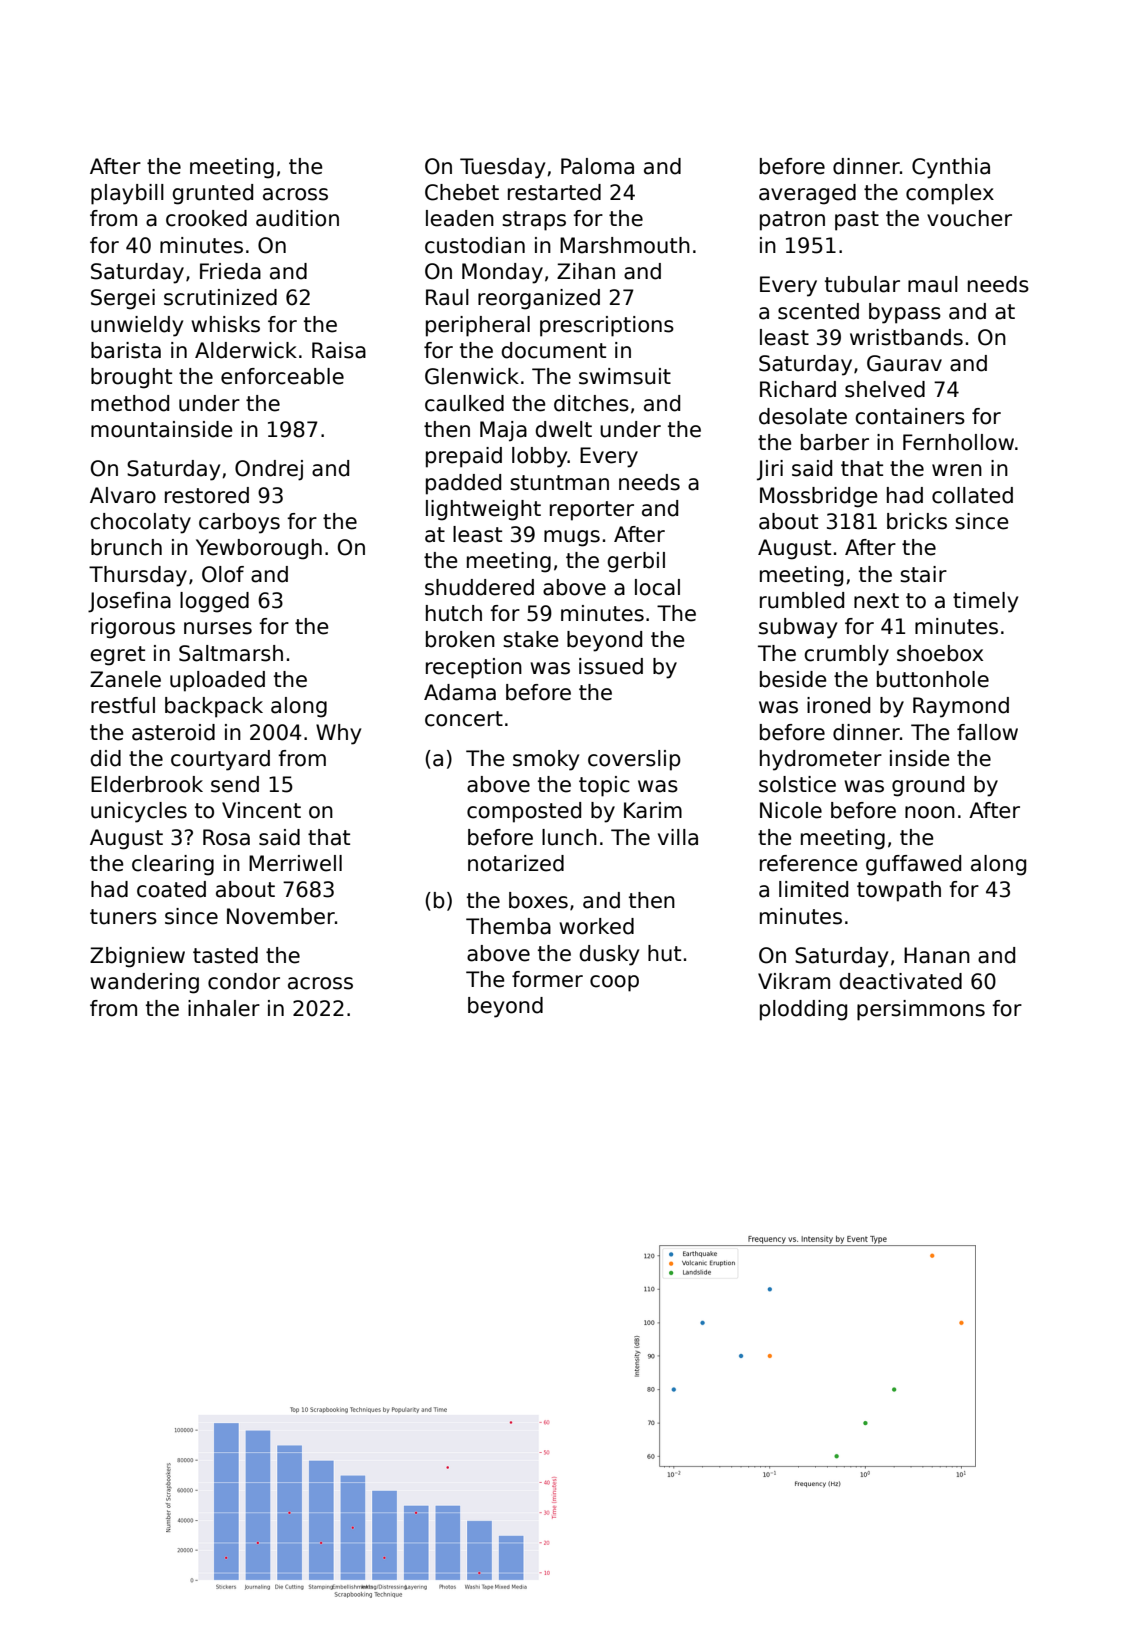 This screenshot has height=1632, width=1127. What do you see at coordinates (475, 245) in the screenshot?
I see `custodian` at bounding box center [475, 245].
